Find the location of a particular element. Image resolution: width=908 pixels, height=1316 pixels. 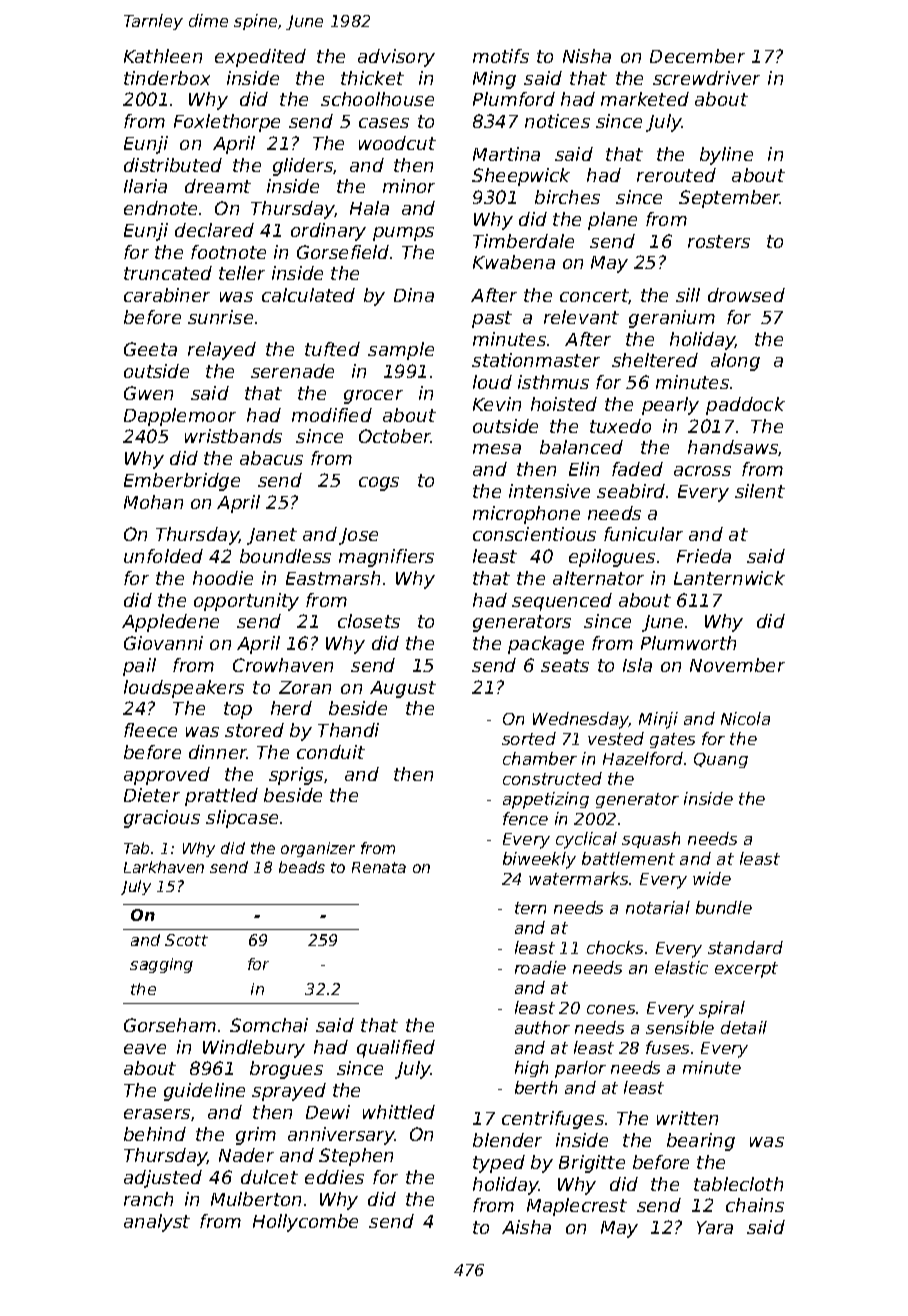

December is located at coordinates (697, 56).
